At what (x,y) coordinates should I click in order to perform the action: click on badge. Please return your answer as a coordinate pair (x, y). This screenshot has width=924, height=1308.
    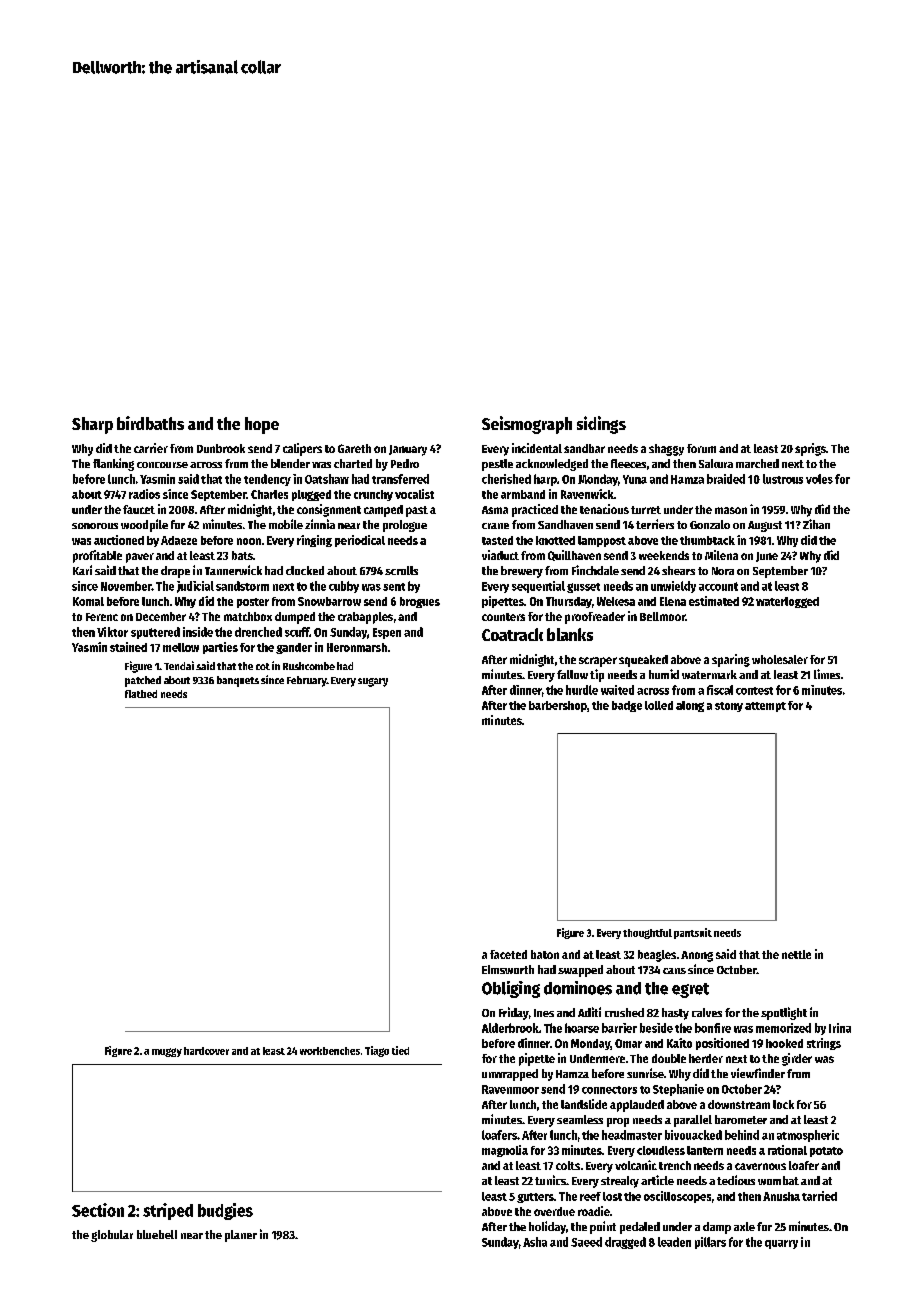
    Looking at the image, I should click on (627, 706).
